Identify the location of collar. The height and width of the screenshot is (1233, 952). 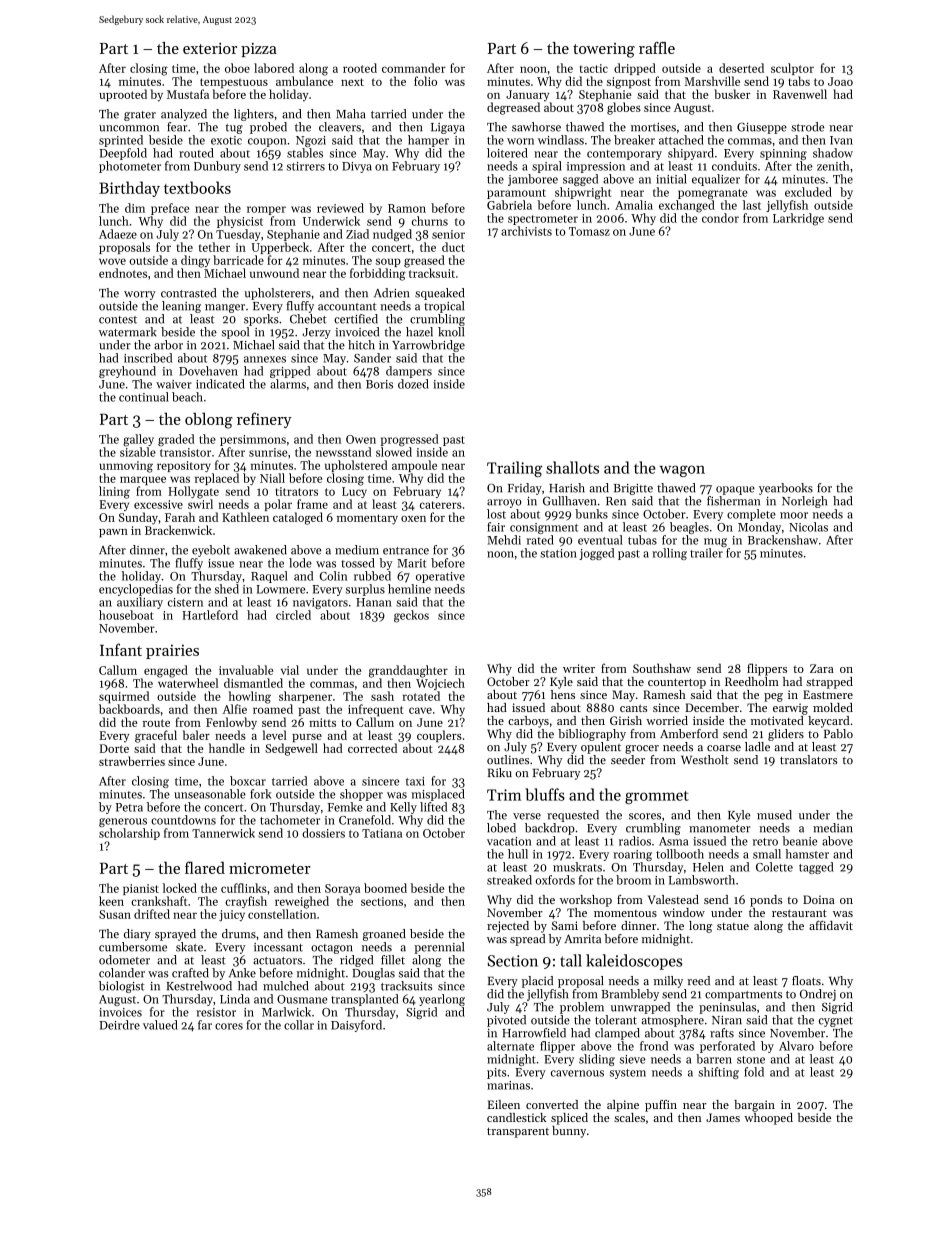
(299, 1025).
